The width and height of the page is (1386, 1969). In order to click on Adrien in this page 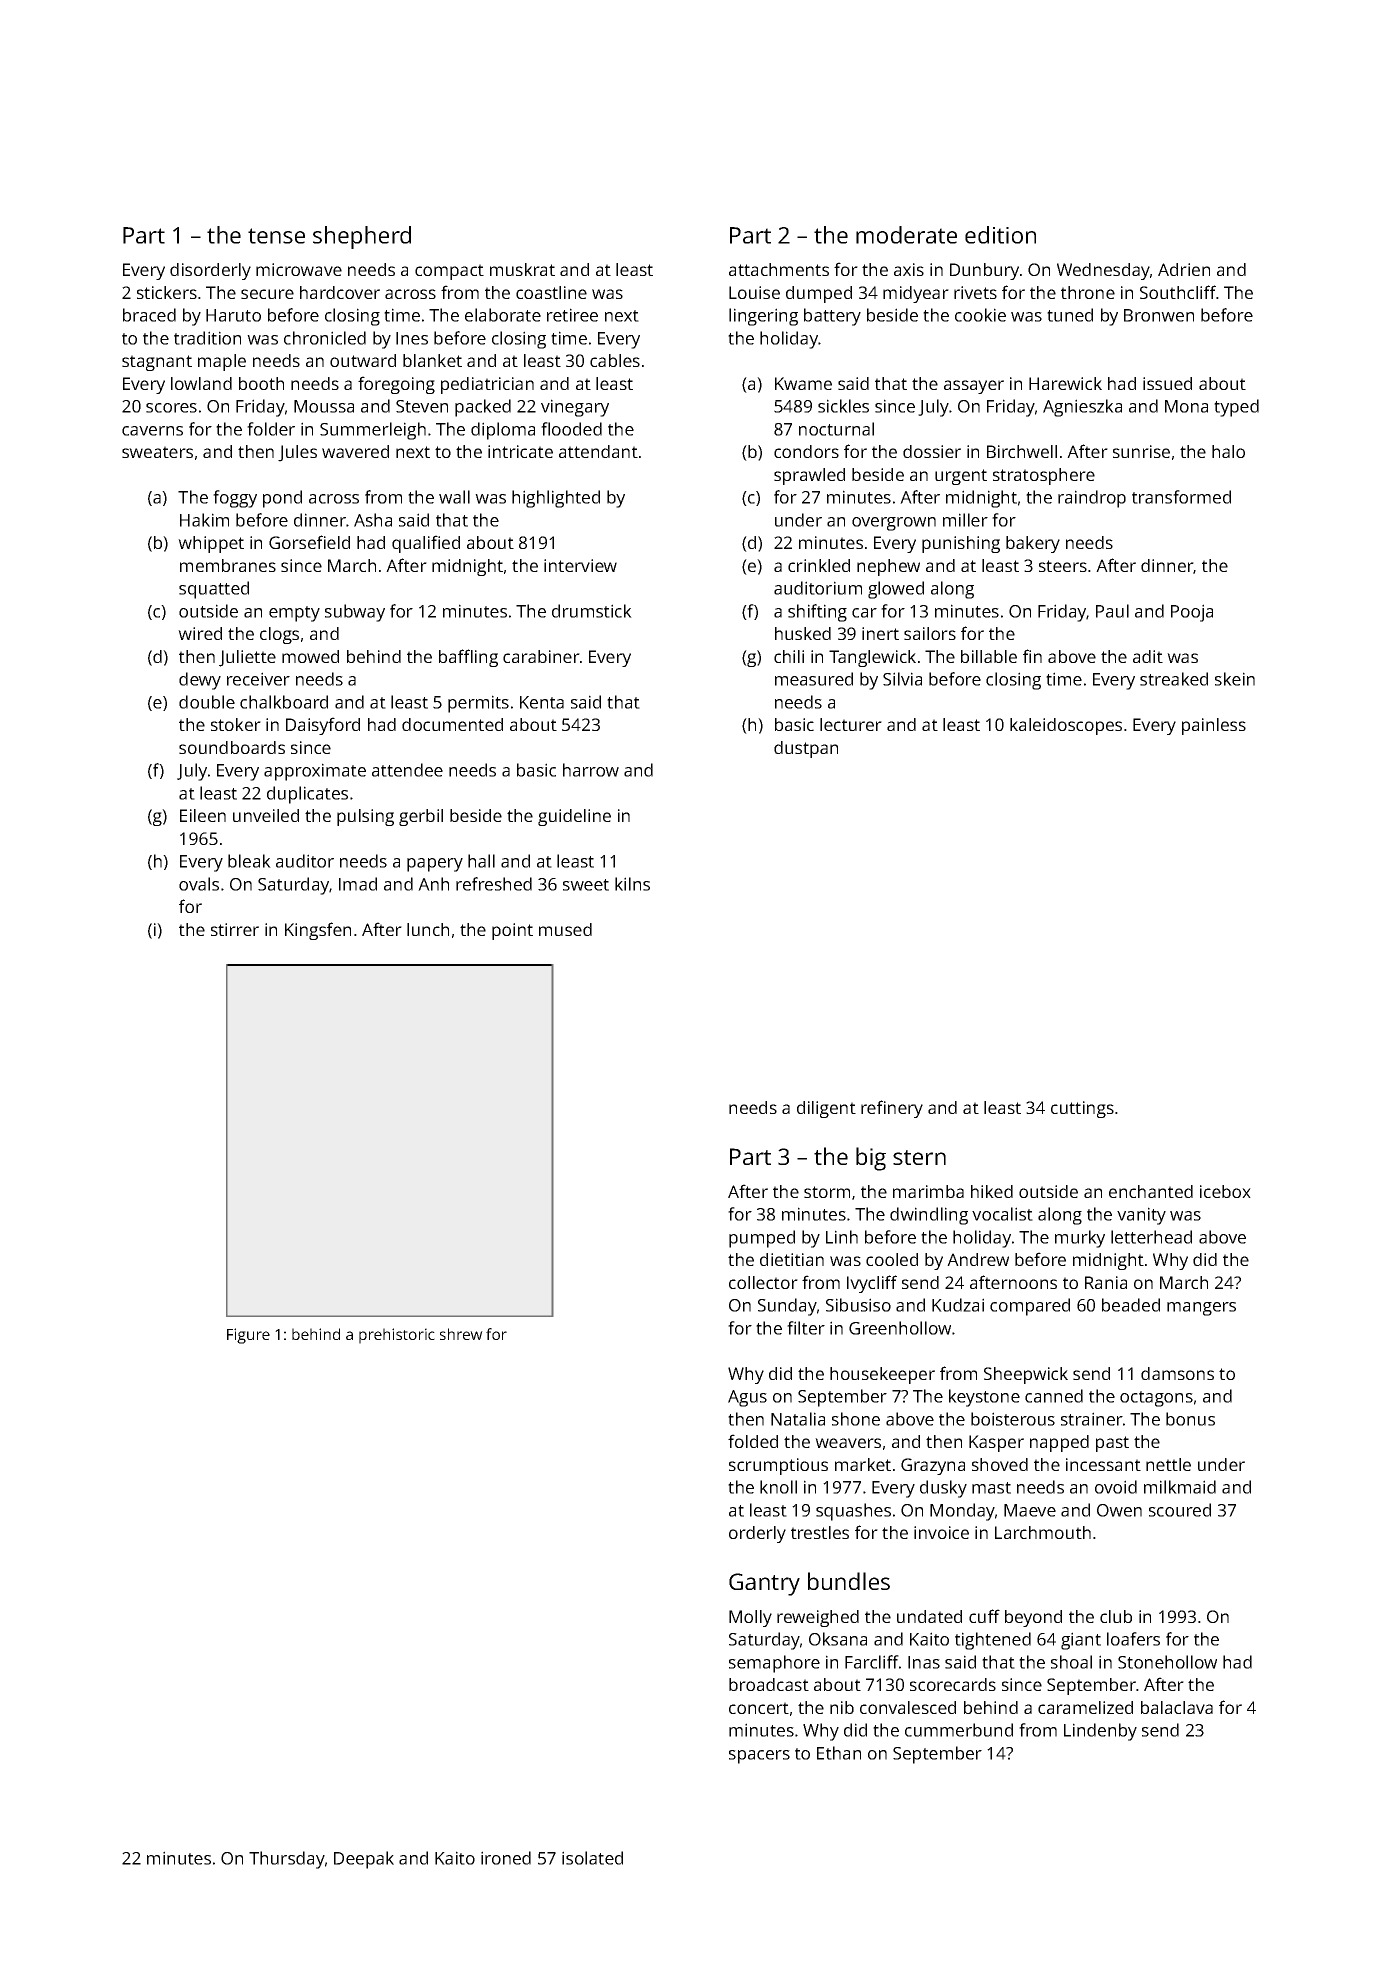, I will do `click(1184, 269)`.
